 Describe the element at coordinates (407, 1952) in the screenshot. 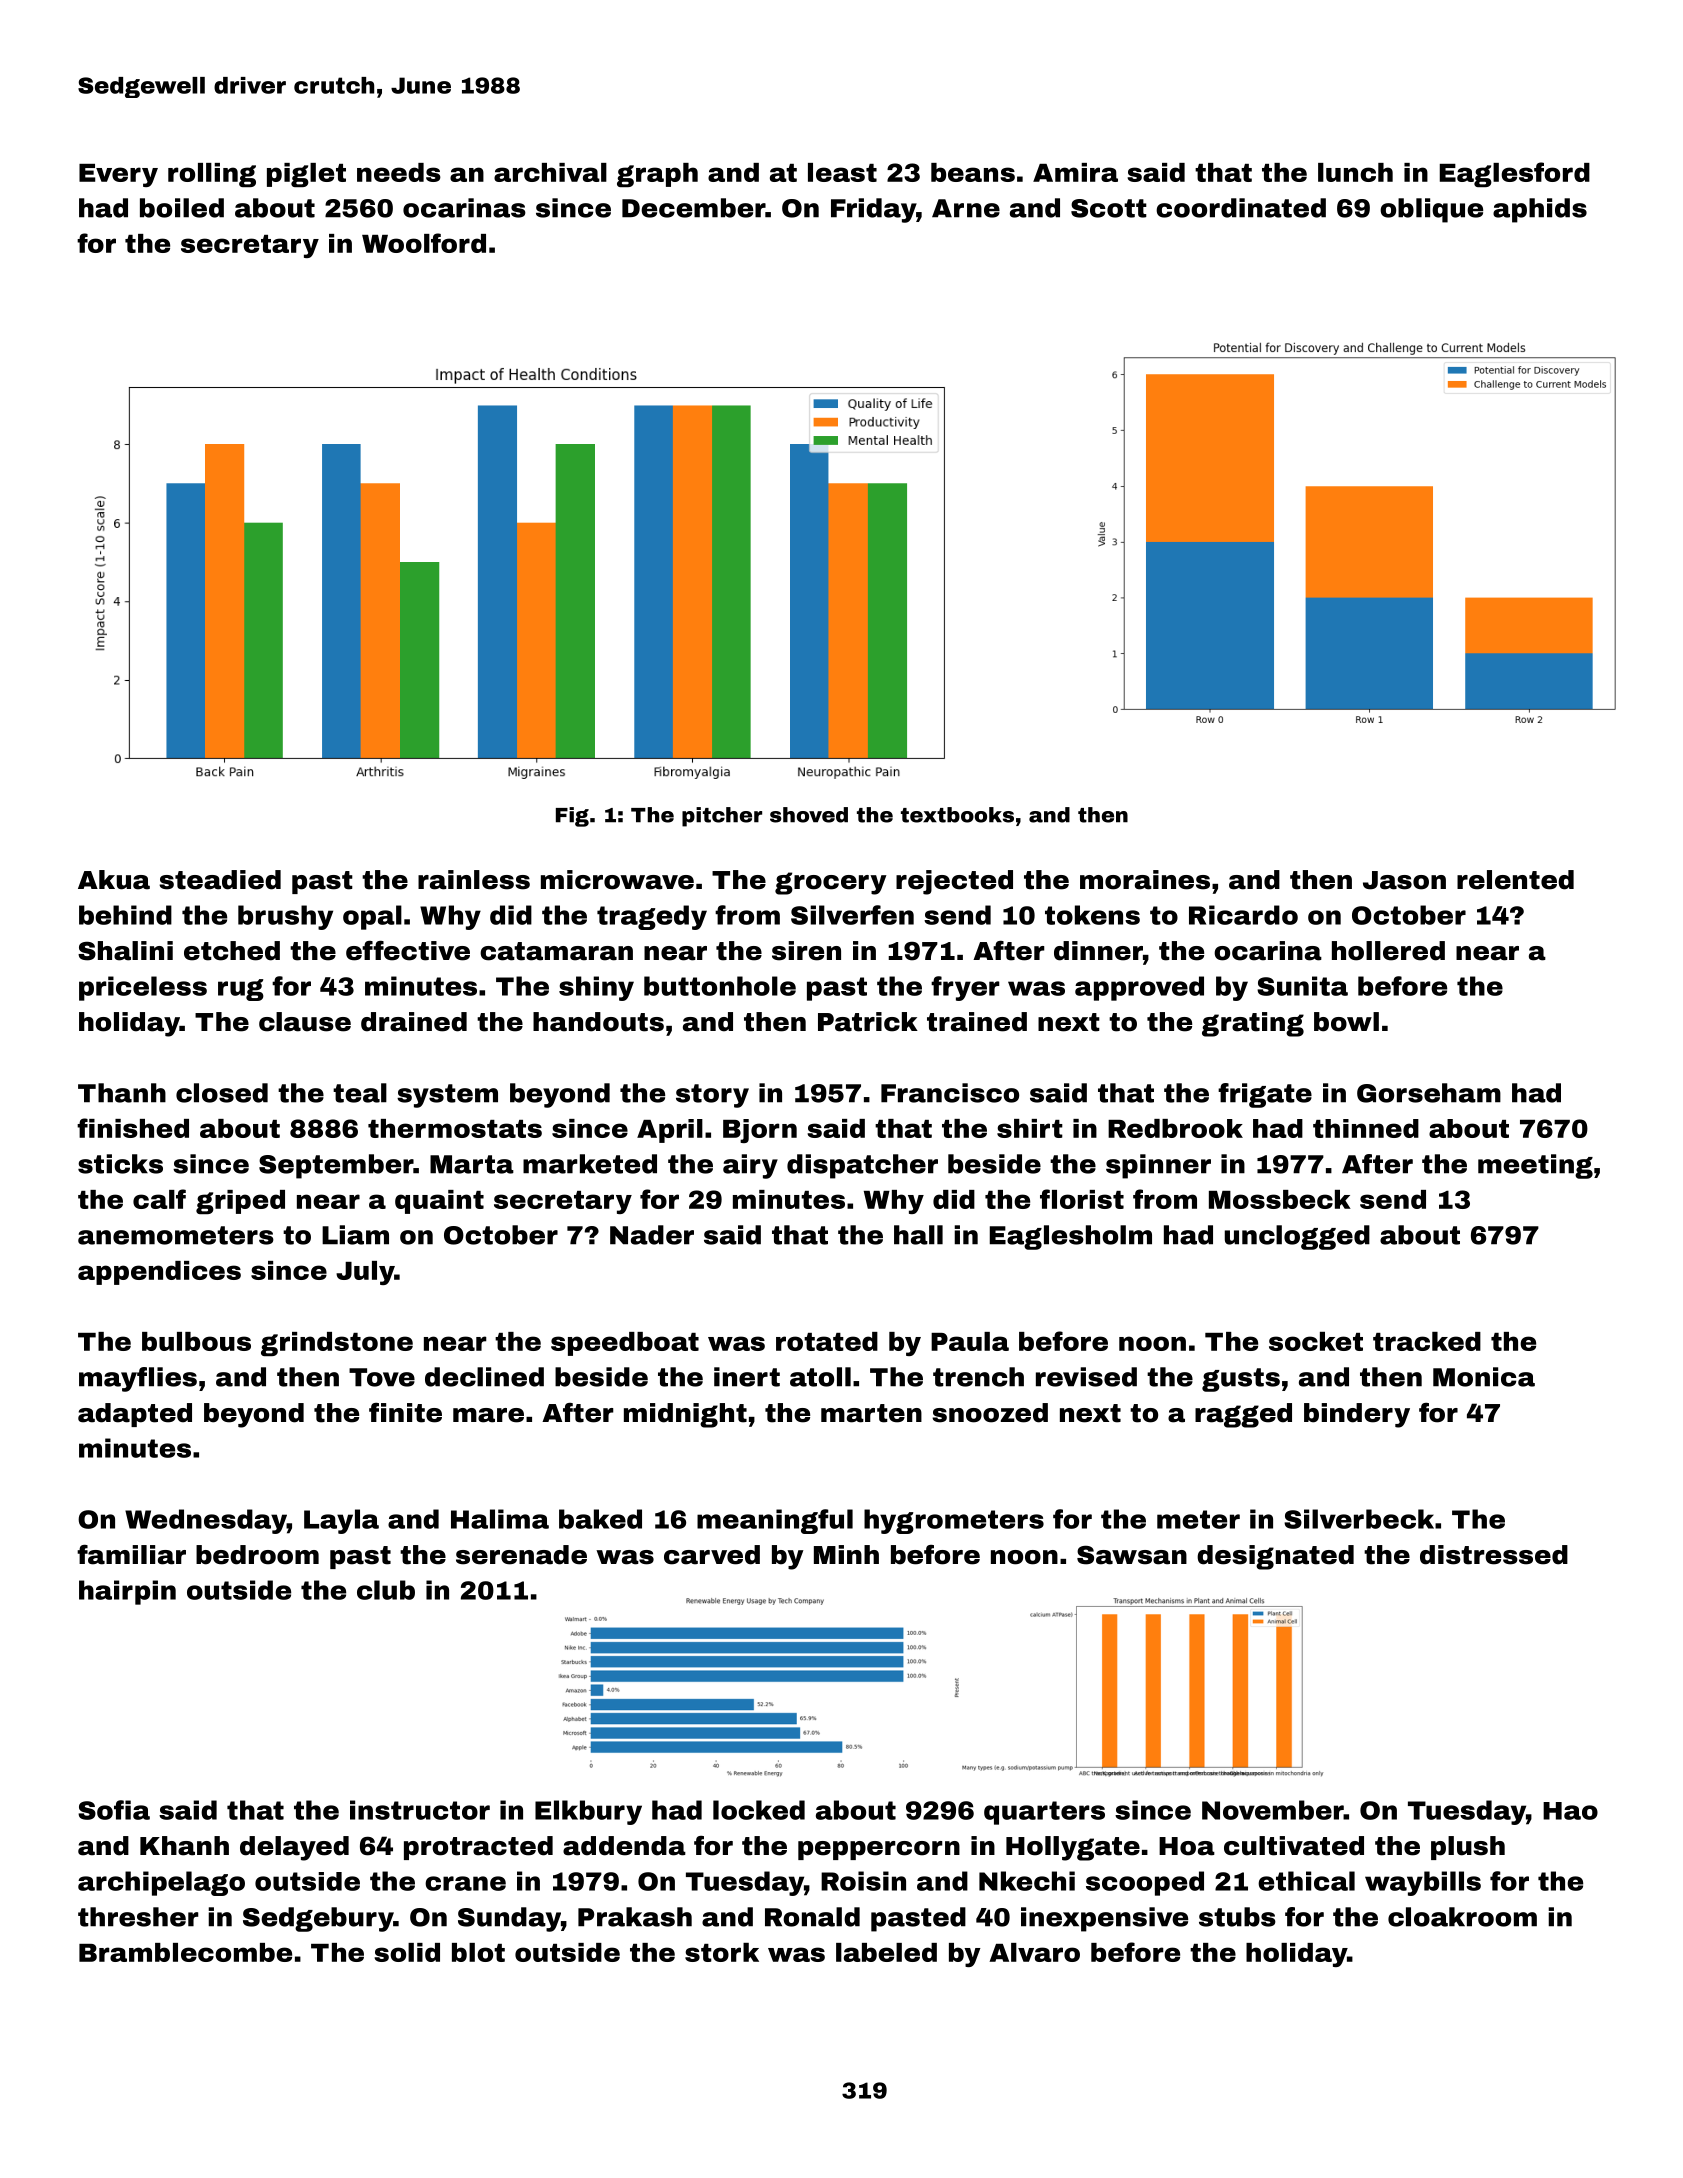

I see `solid` at that location.
